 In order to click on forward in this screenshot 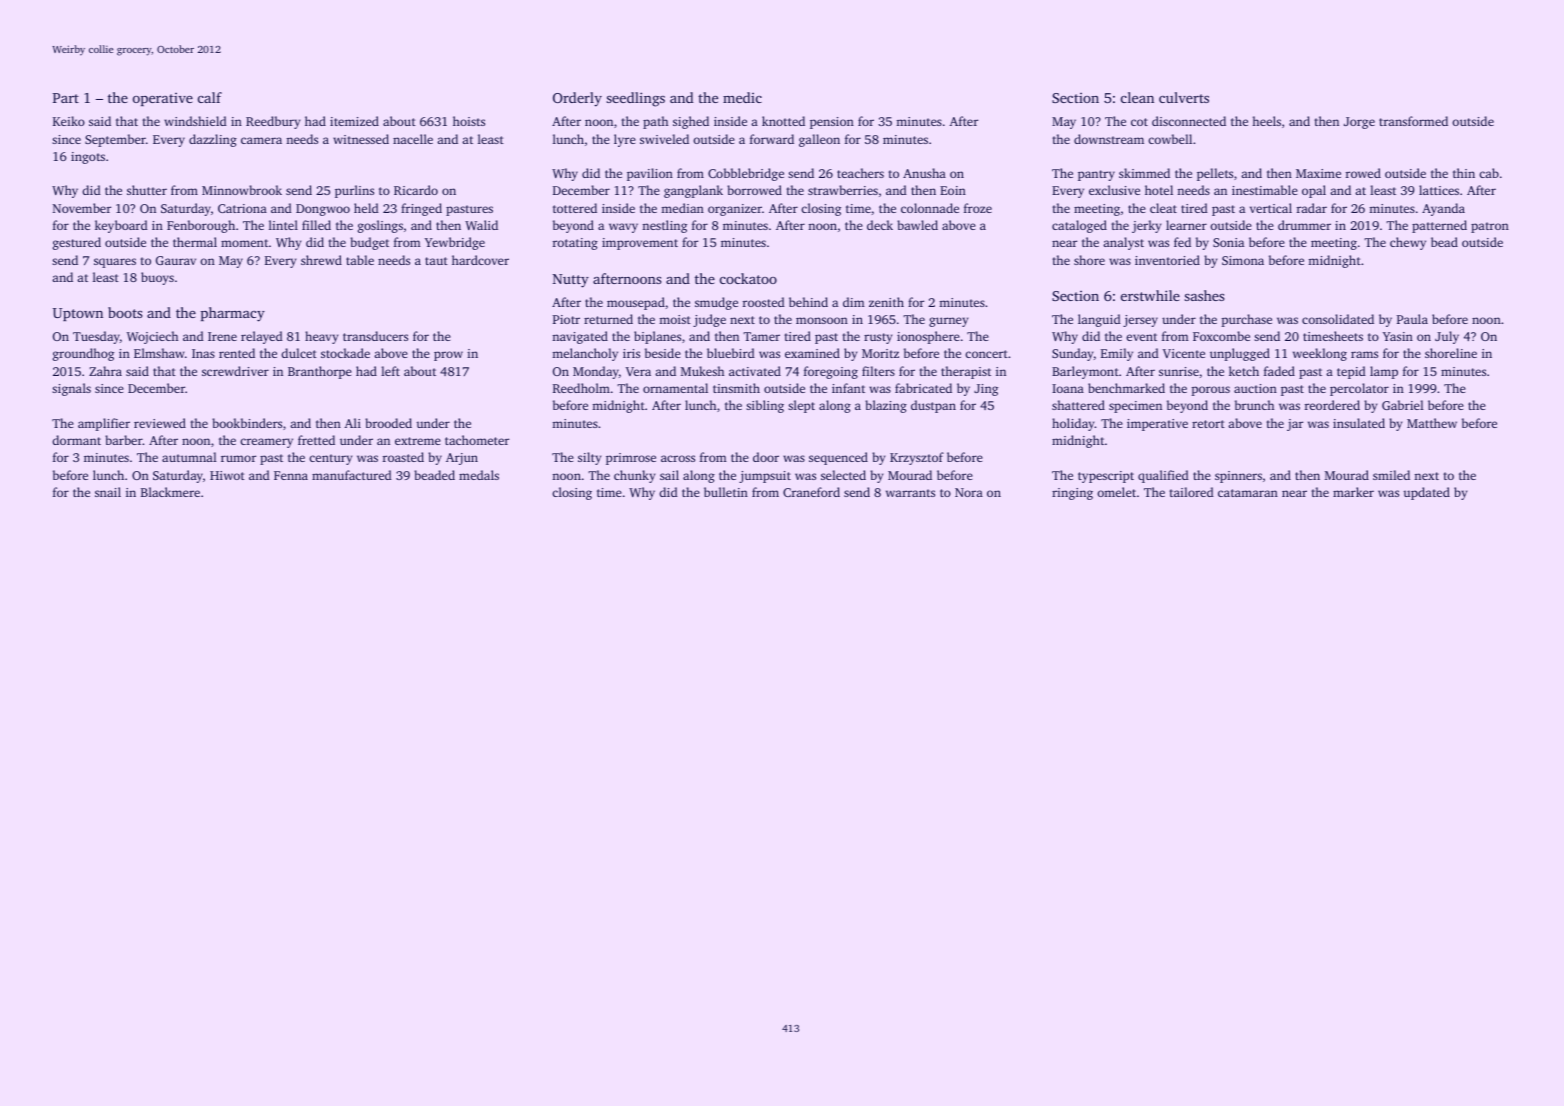, I will do `click(772, 139)`.
